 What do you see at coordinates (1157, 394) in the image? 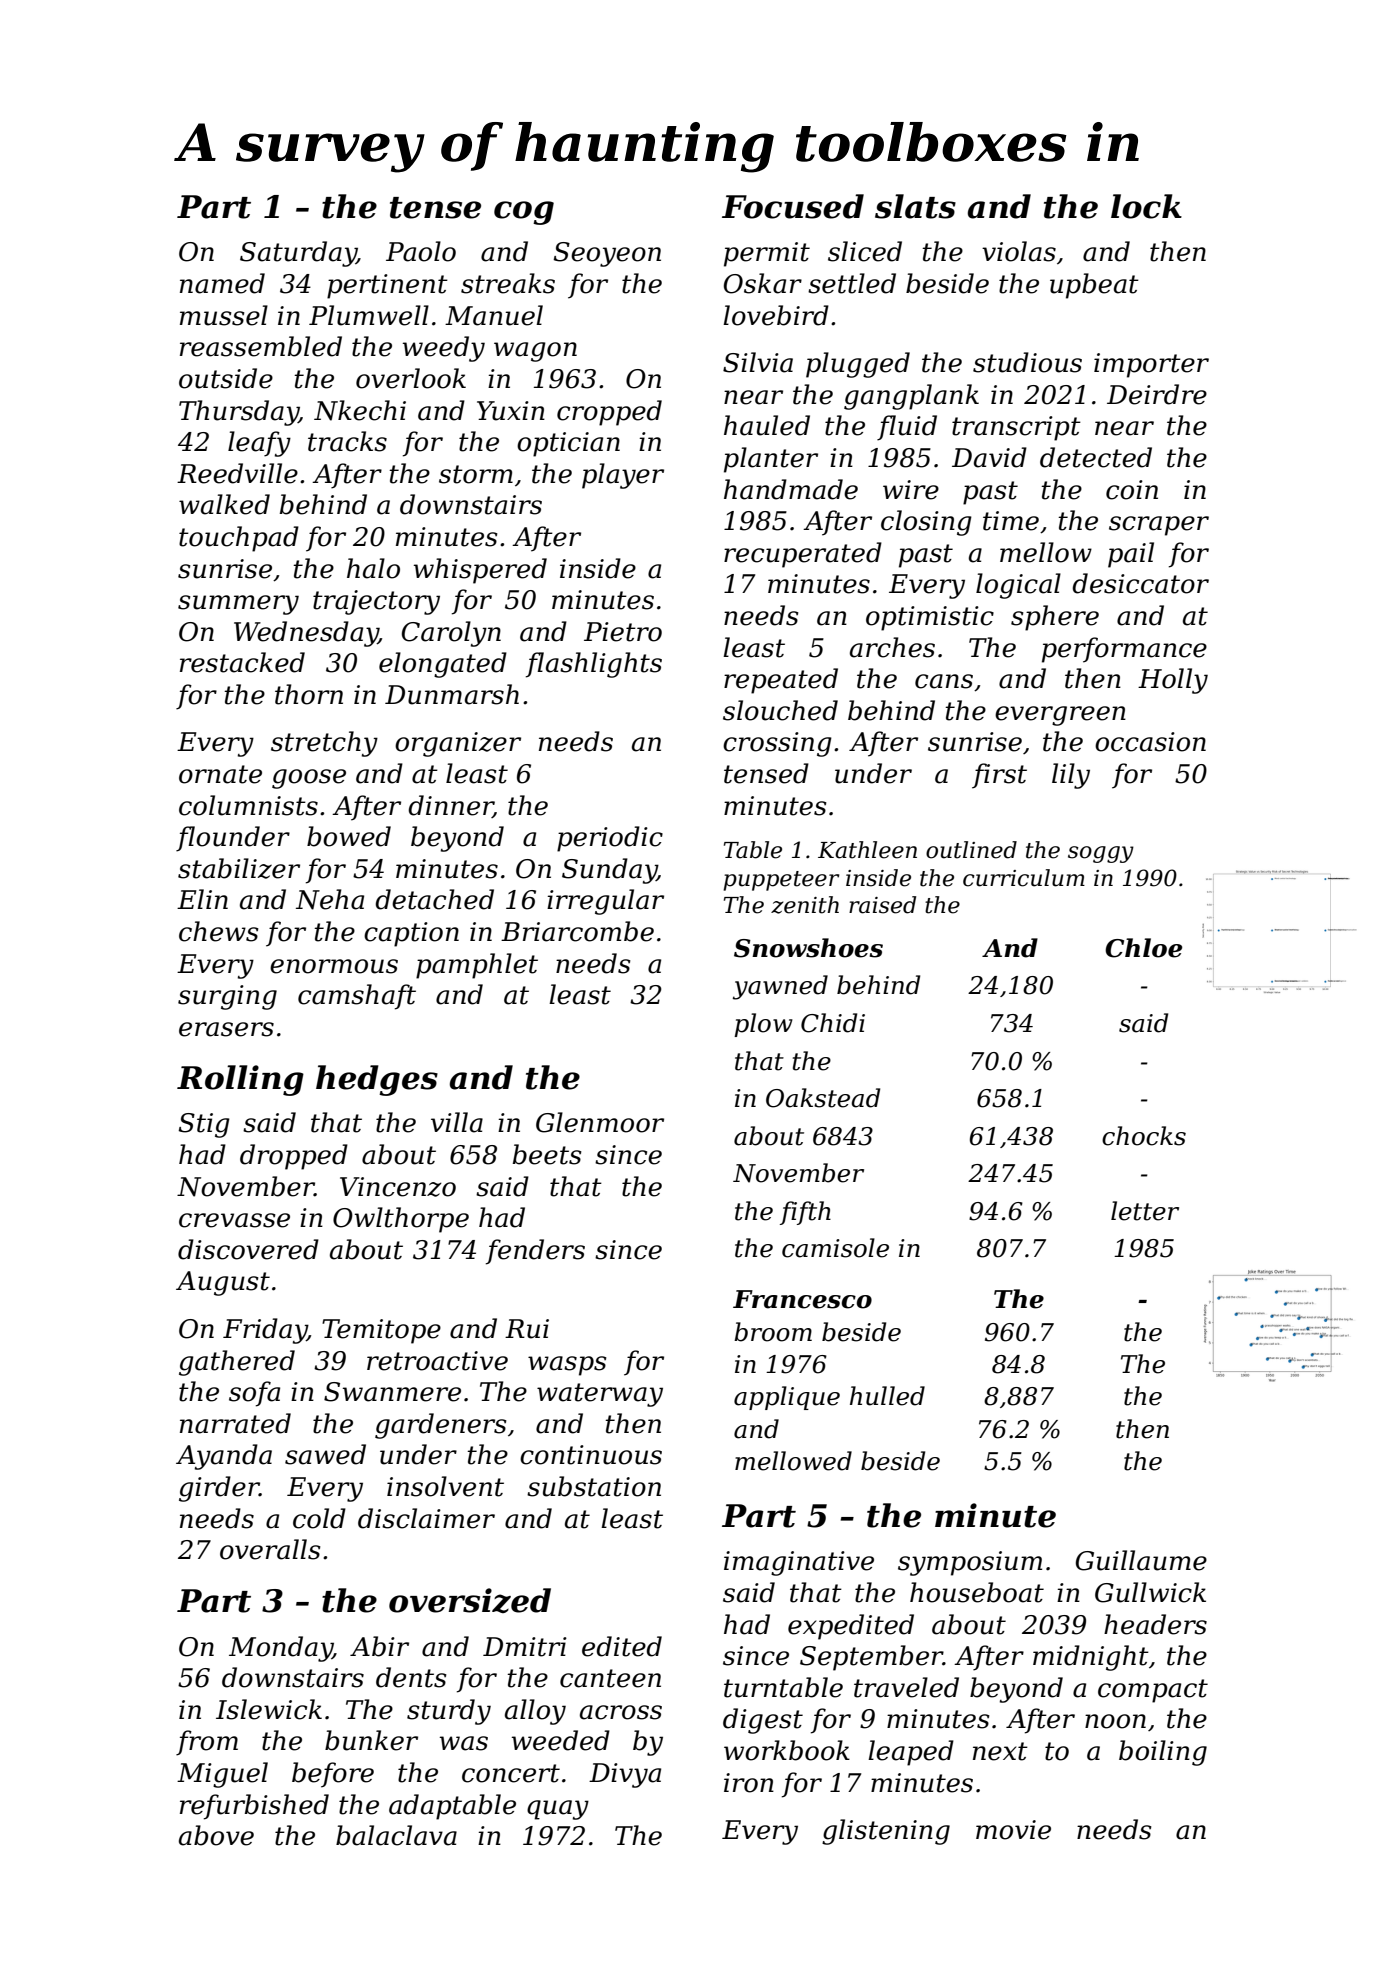
I see `Deirdre` at bounding box center [1157, 394].
